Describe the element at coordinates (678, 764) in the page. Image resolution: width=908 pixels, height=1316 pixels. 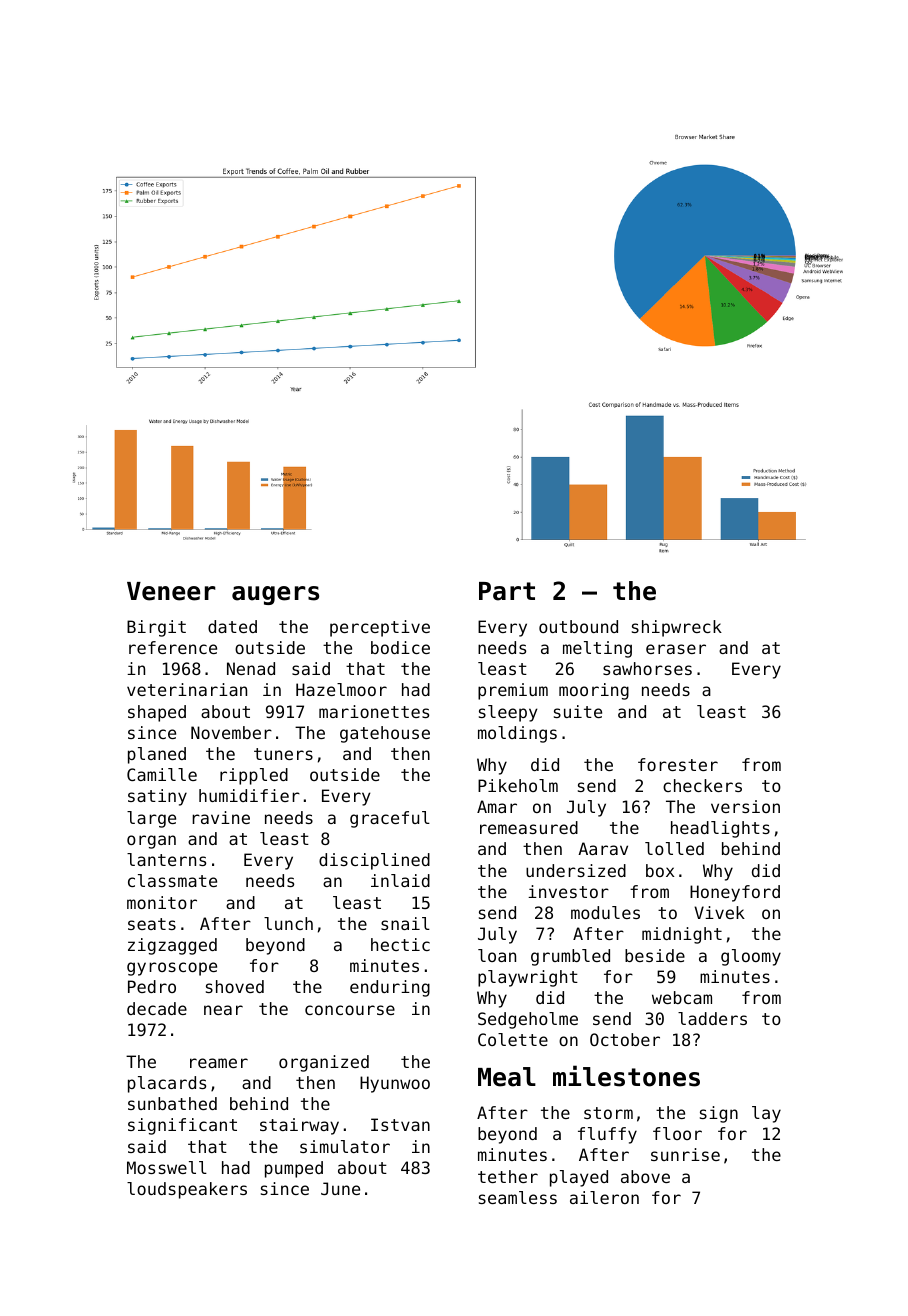
I see `forester` at that location.
